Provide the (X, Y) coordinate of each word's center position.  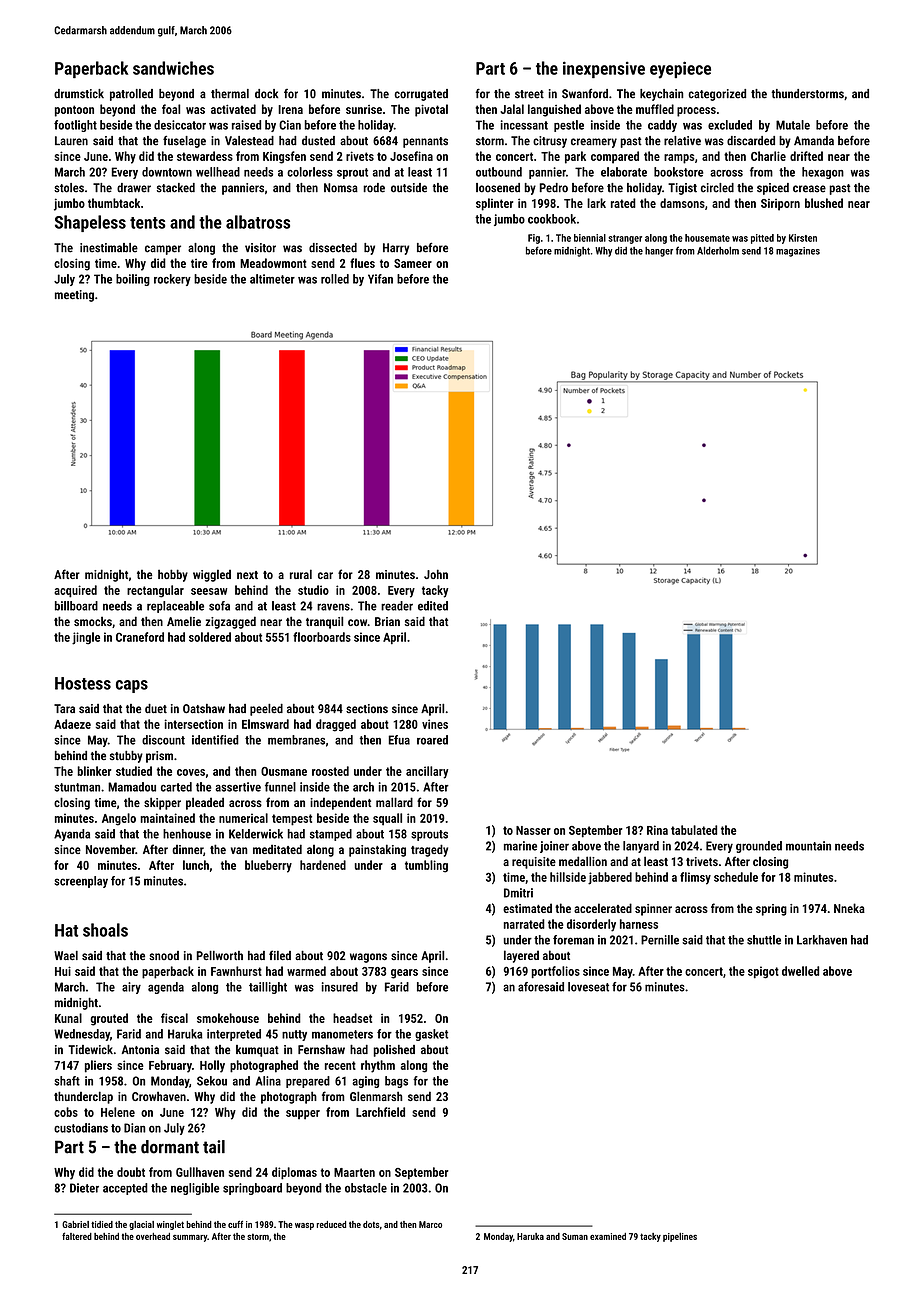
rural (301, 574)
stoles (69, 188)
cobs (66, 1112)
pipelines (680, 1237)
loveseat (588, 987)
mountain (808, 846)
